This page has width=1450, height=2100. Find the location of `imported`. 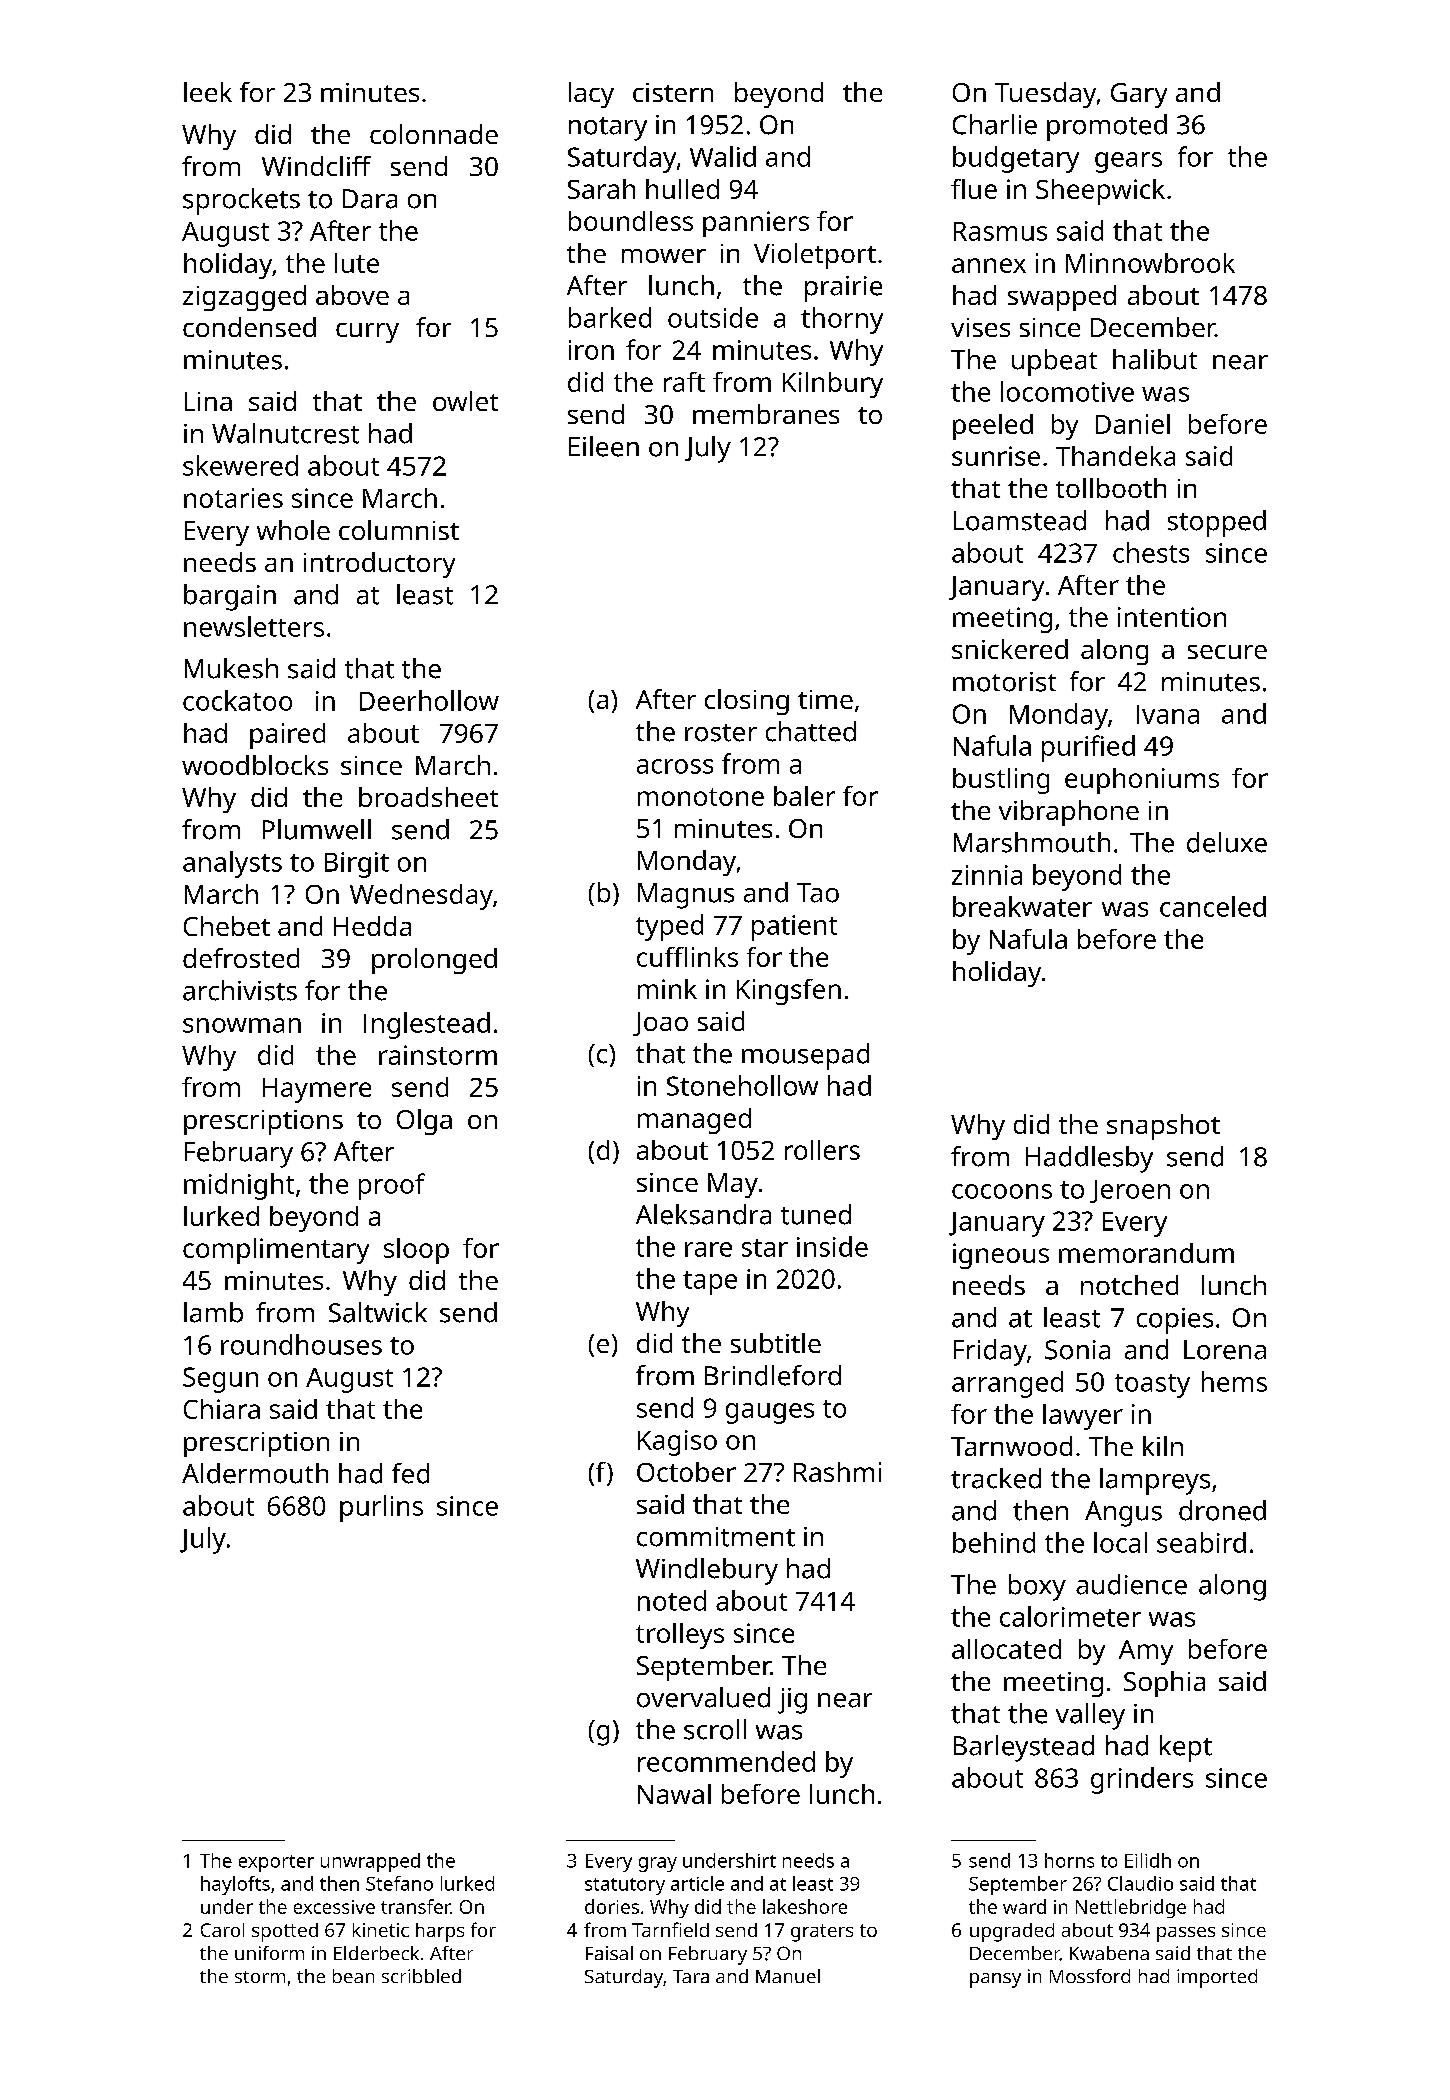

imported is located at coordinates (1217, 1978).
